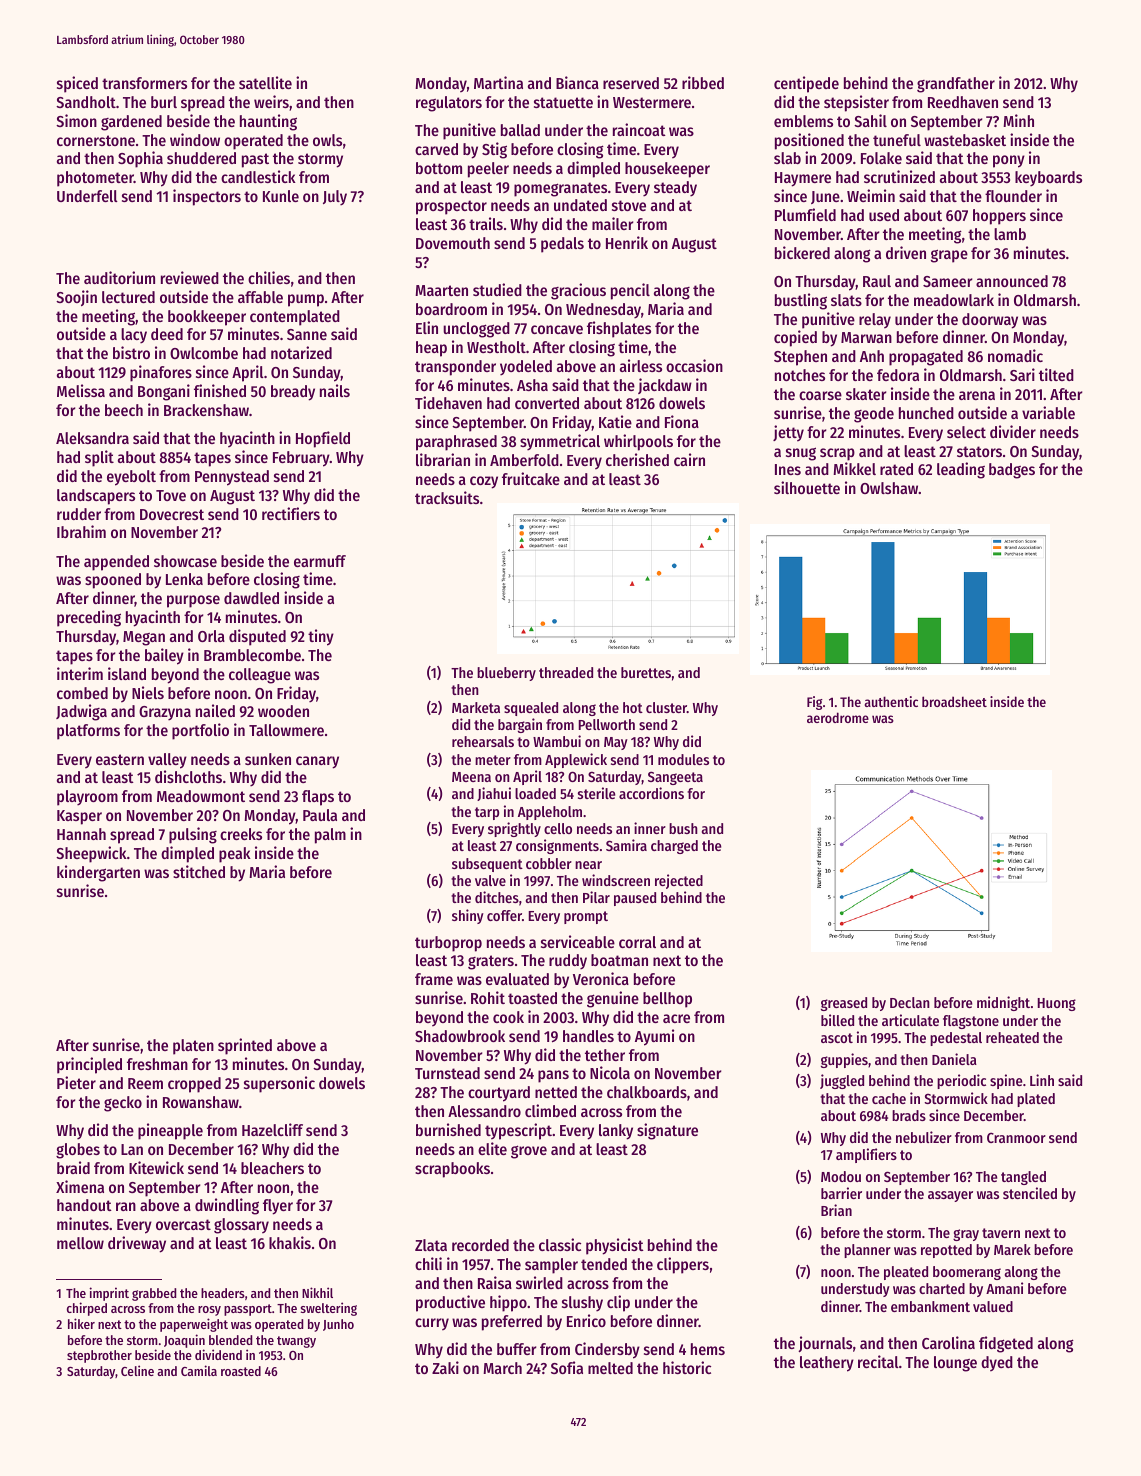 This screenshot has height=1476, width=1141. I want to click on Melissa, so click(81, 390).
